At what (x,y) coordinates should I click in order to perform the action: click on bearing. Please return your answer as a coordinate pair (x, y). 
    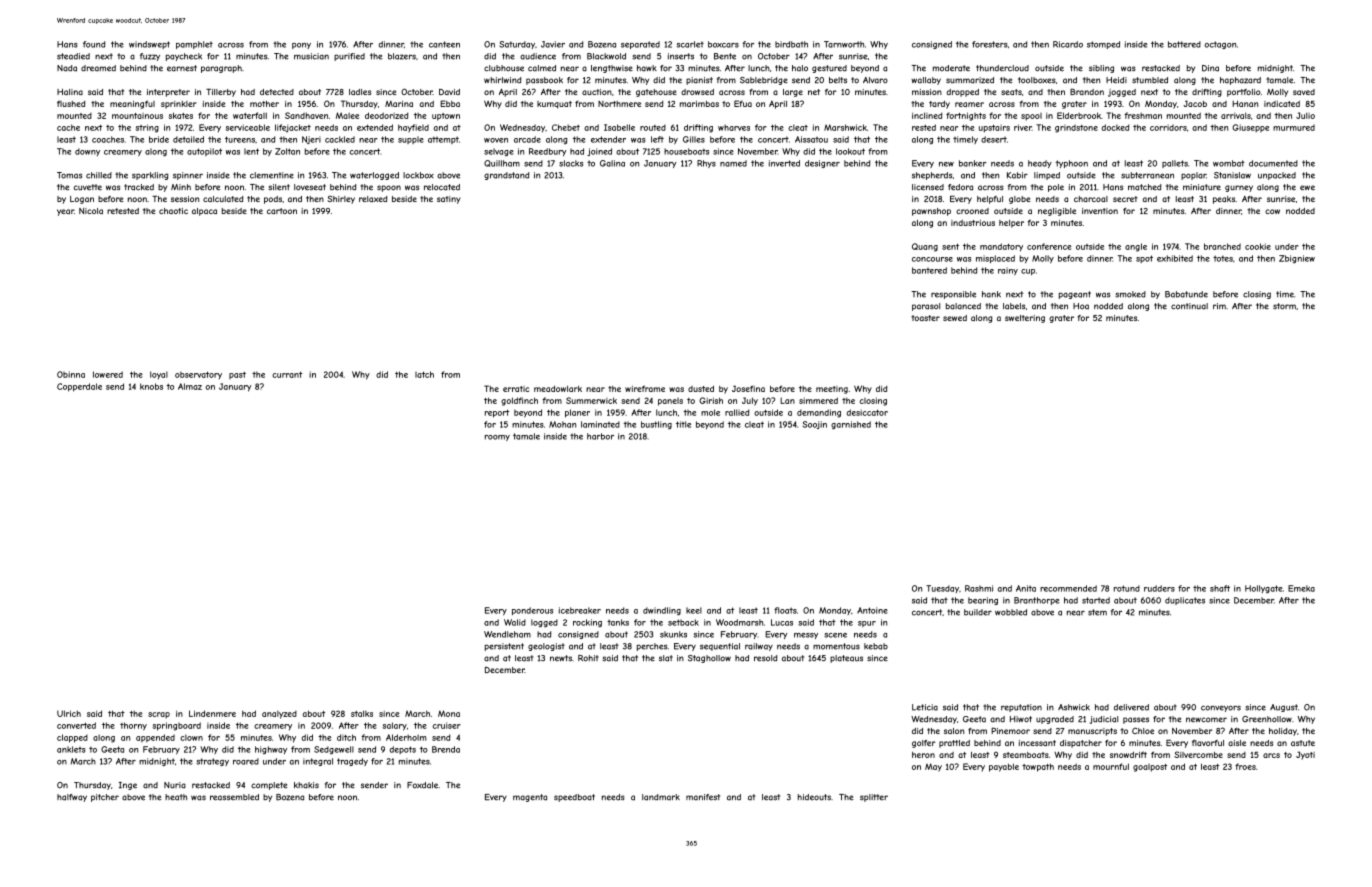
    Looking at the image, I should click on (983, 601).
